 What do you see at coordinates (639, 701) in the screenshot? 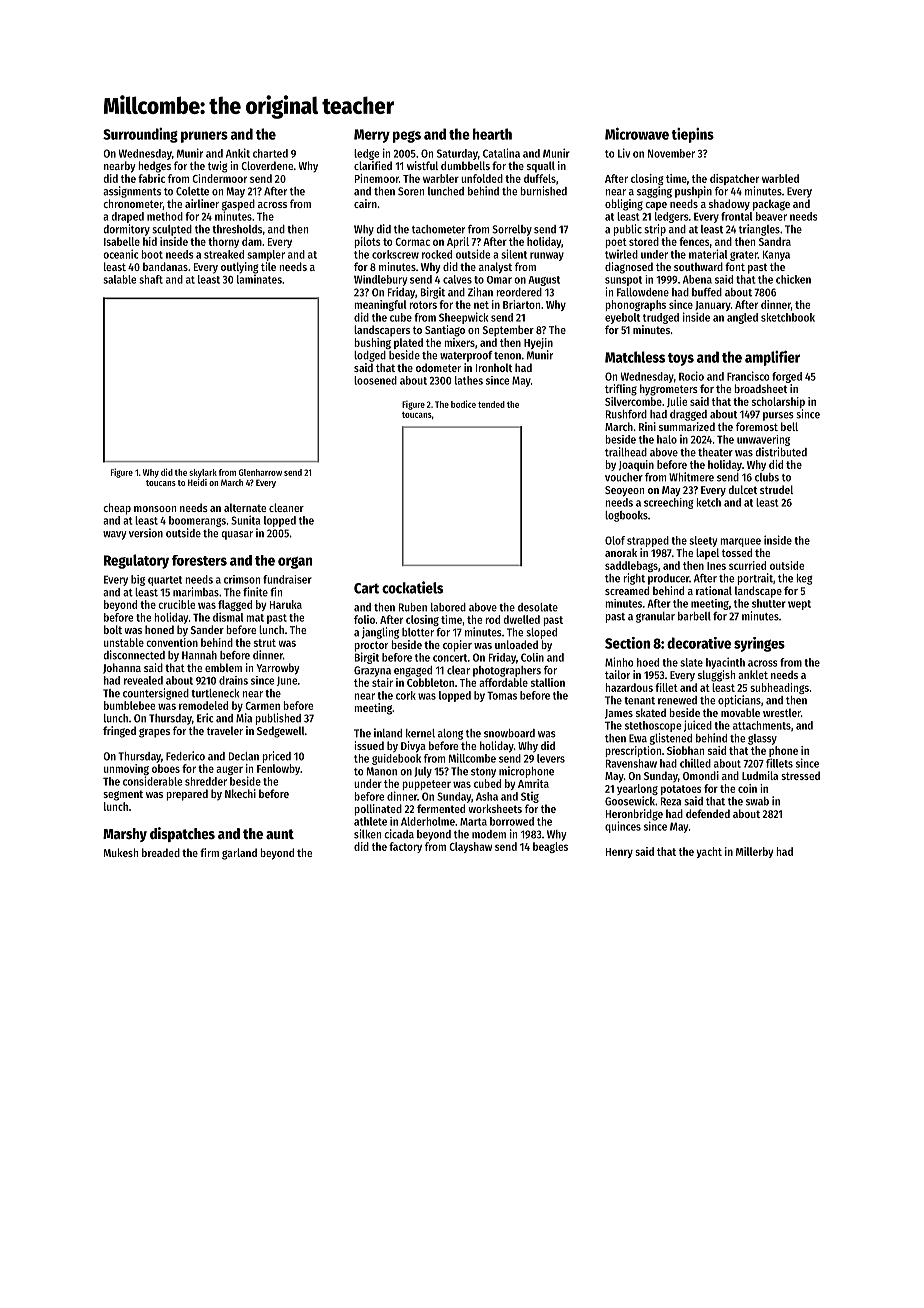
I see `tenant` at bounding box center [639, 701].
